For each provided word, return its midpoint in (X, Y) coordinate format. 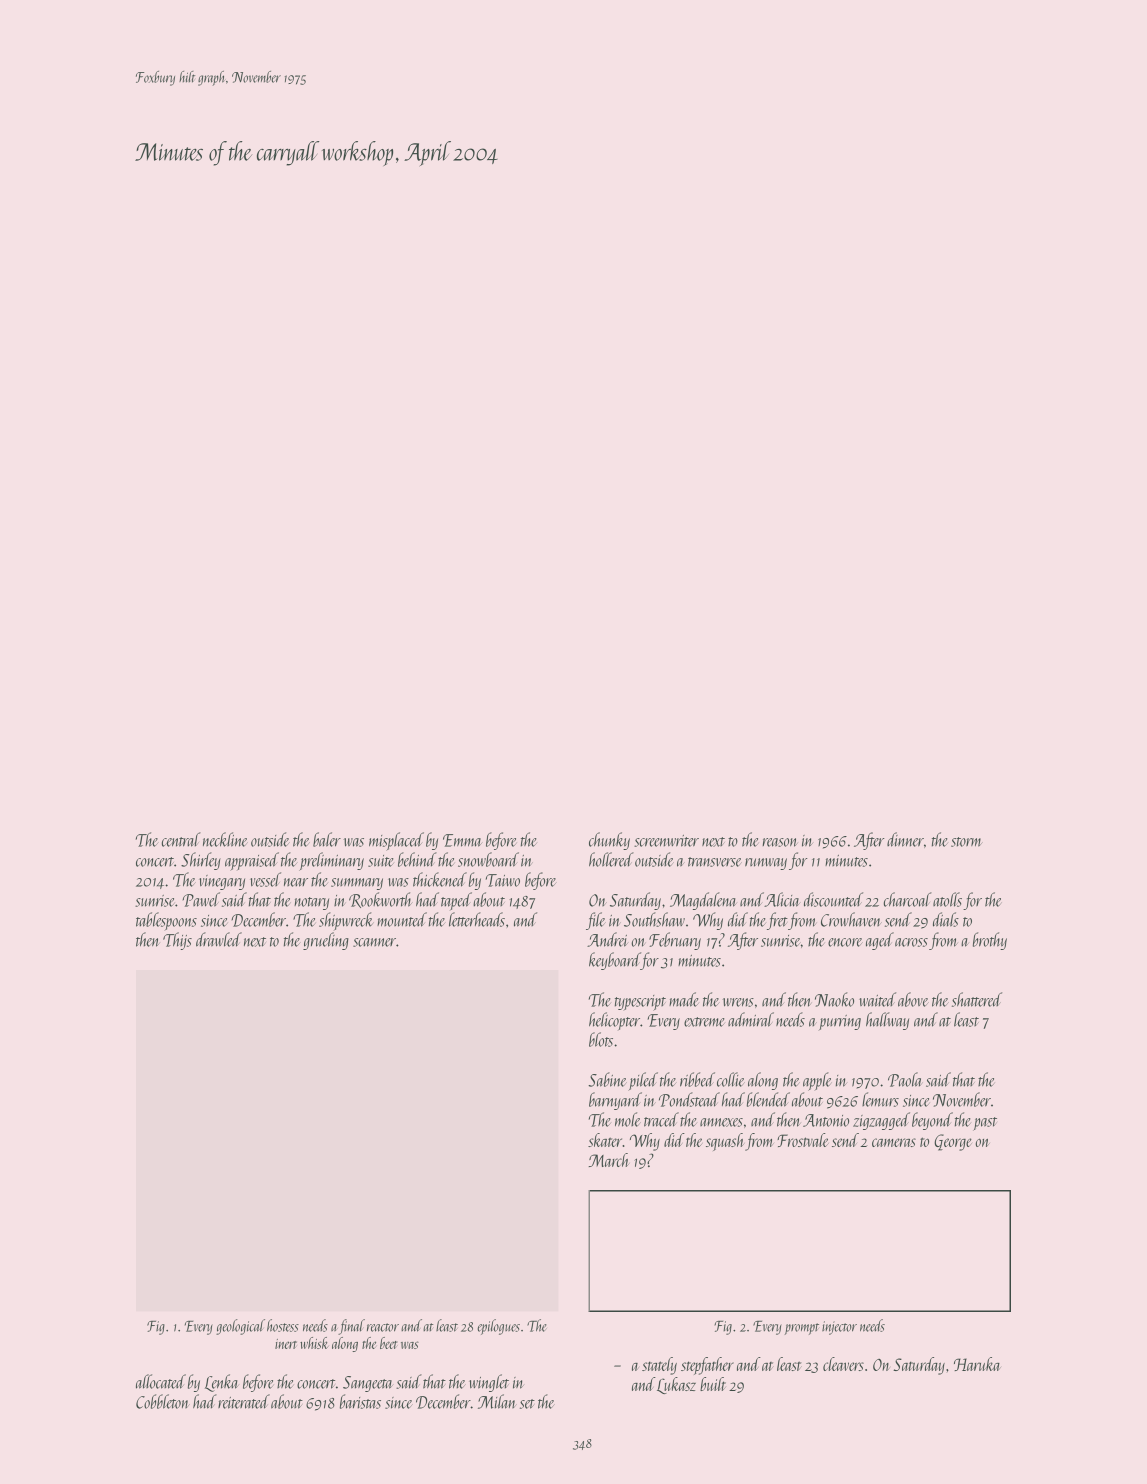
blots (601, 1039)
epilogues (498, 1327)
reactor (383, 1327)
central (181, 839)
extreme (704, 1022)
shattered (977, 999)
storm (966, 842)
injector (839, 1328)
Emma (462, 840)
